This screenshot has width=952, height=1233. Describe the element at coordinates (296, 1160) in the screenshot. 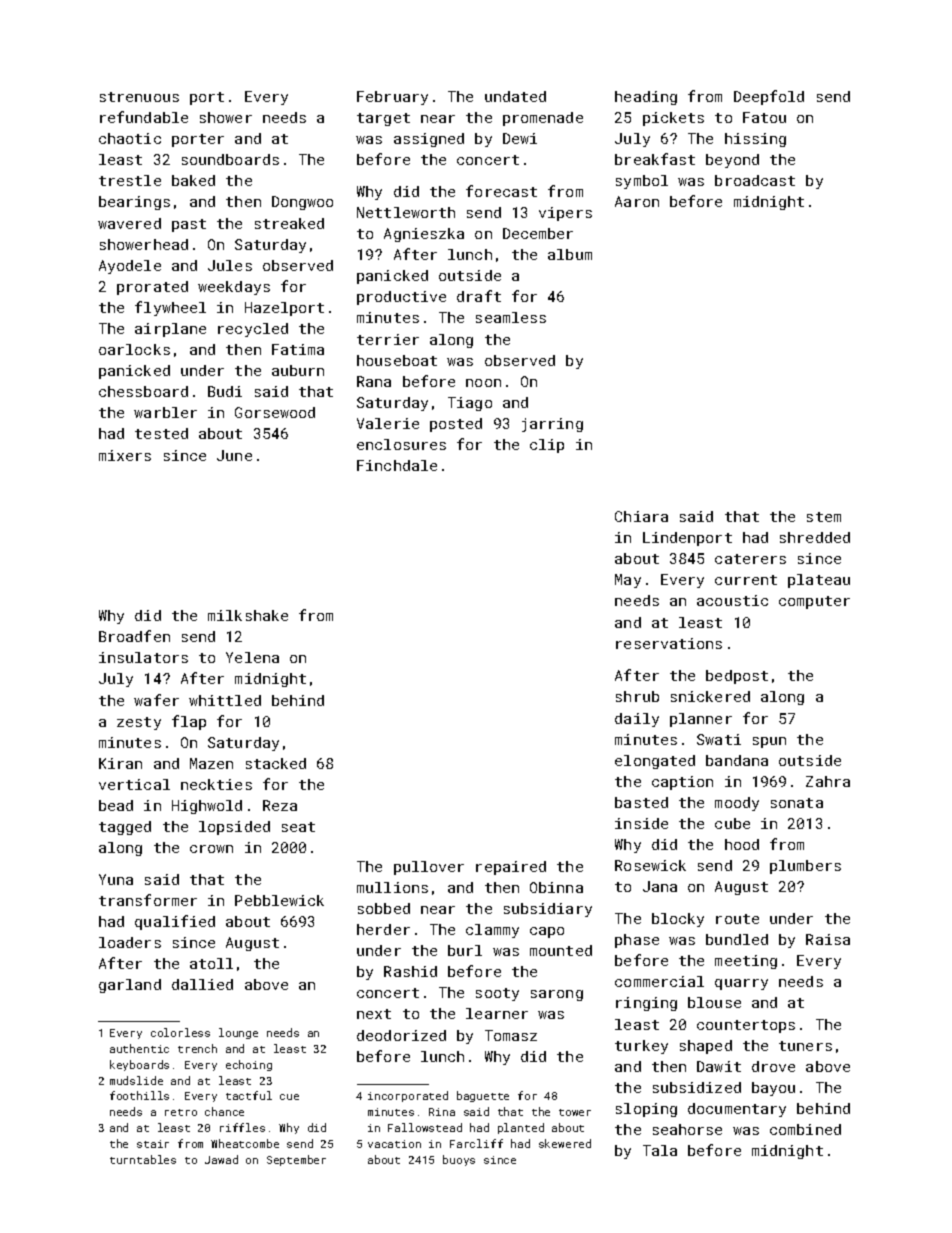

I see `September` at that location.
